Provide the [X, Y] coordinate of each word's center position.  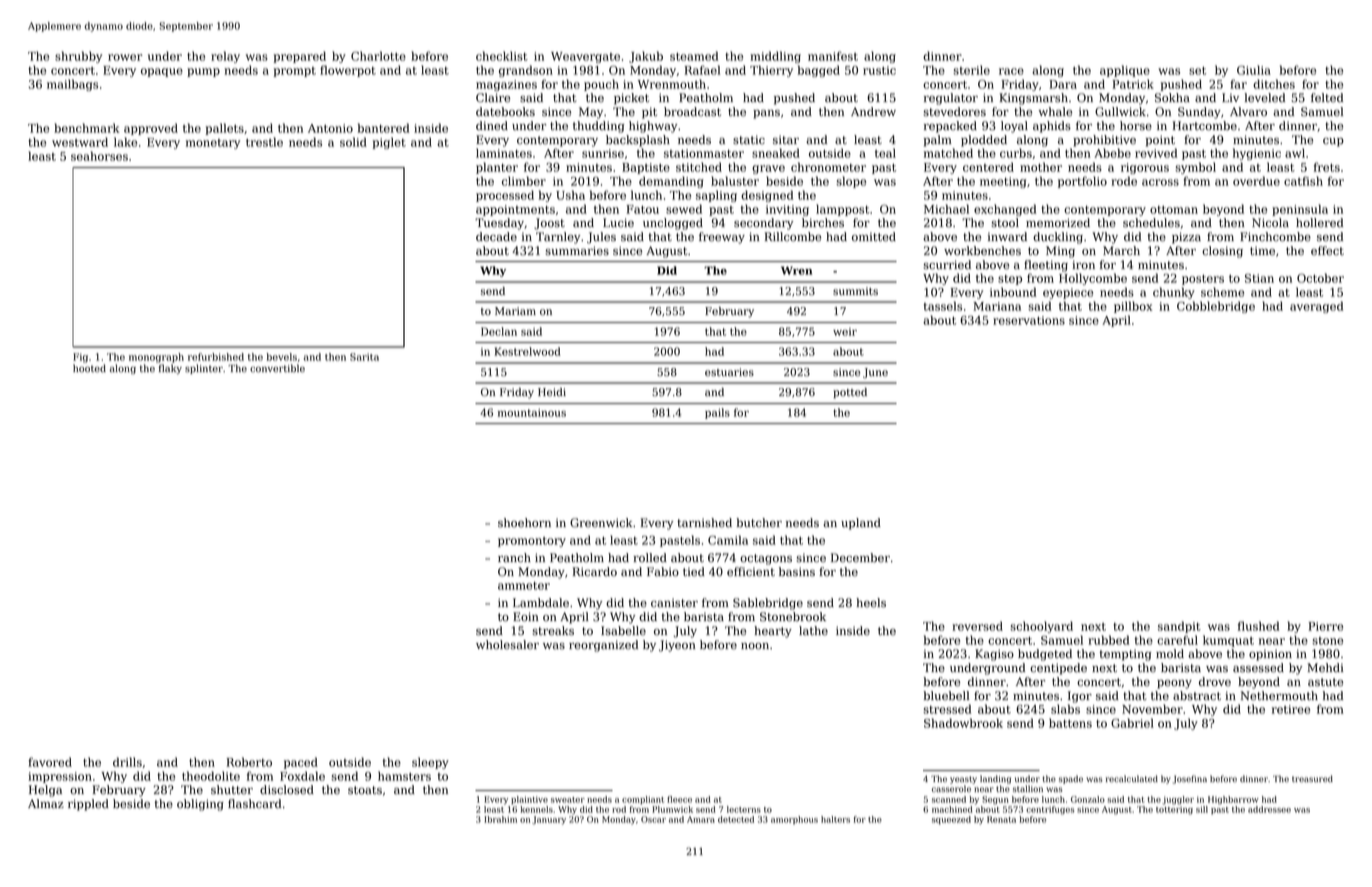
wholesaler [507, 645]
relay [225, 57]
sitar [786, 140]
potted [850, 393]
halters [835, 819]
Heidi [552, 392]
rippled [88, 805]
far [1238, 84]
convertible [277, 368]
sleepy [430, 763]
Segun [995, 800]
